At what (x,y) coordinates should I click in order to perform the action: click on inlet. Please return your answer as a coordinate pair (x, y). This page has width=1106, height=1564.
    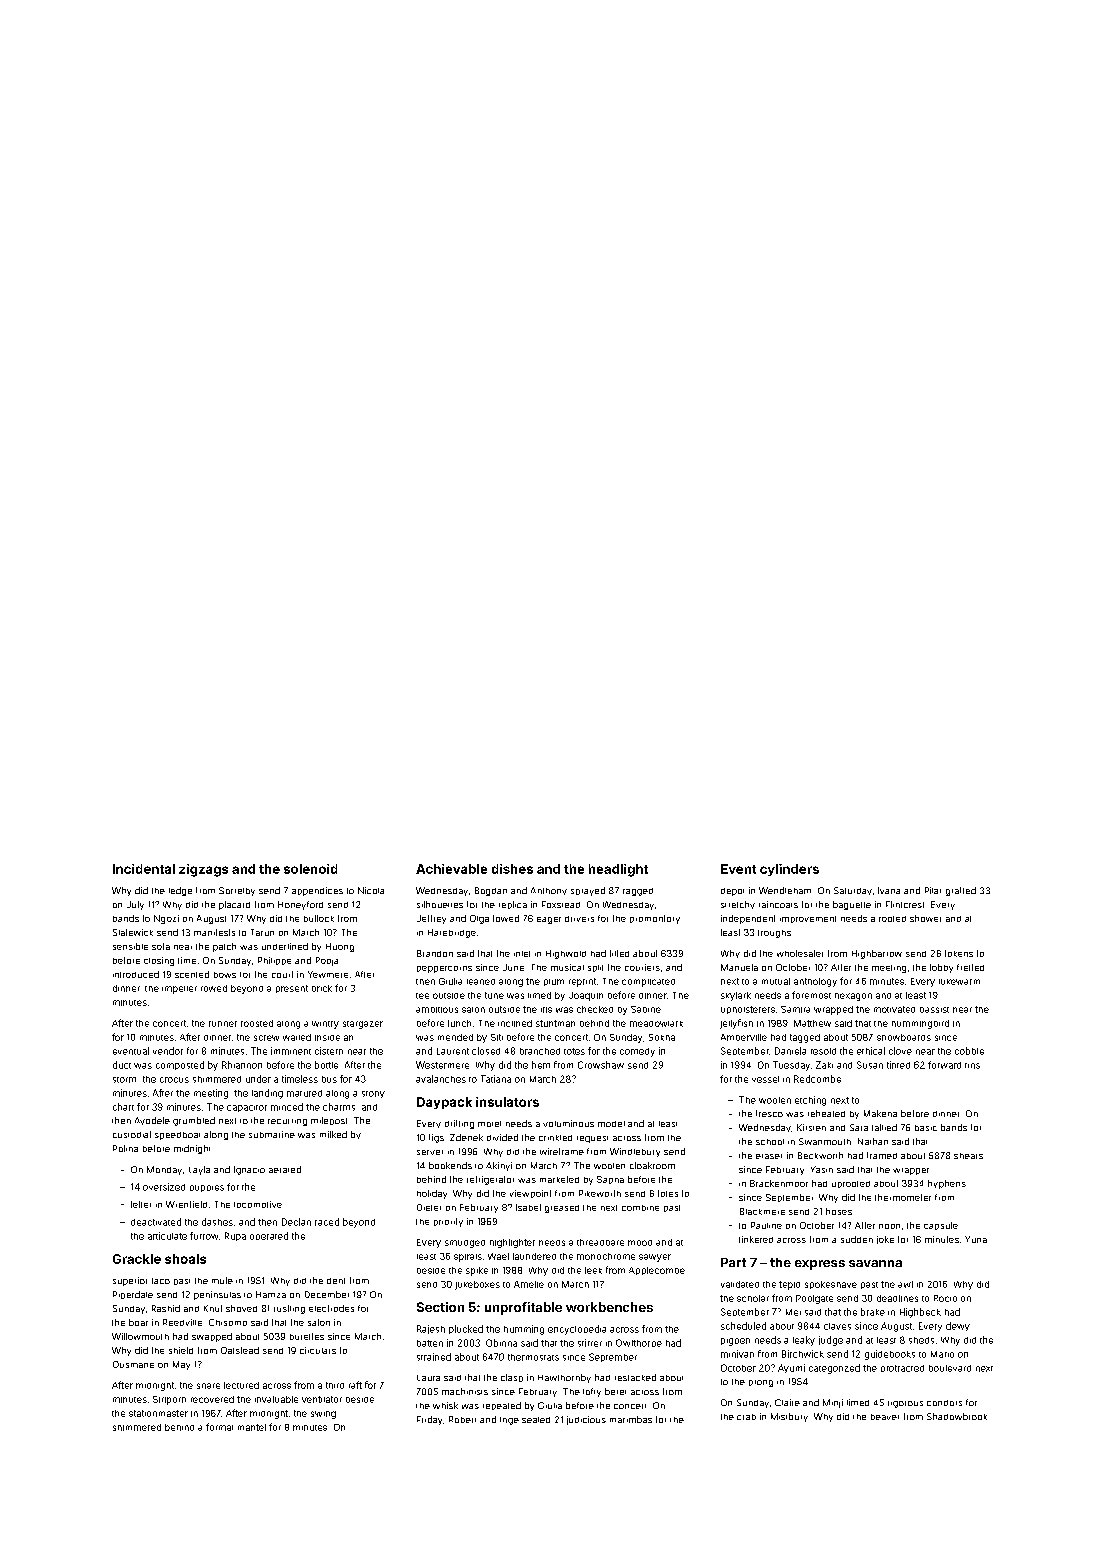
    Looking at the image, I should click on (522, 954).
